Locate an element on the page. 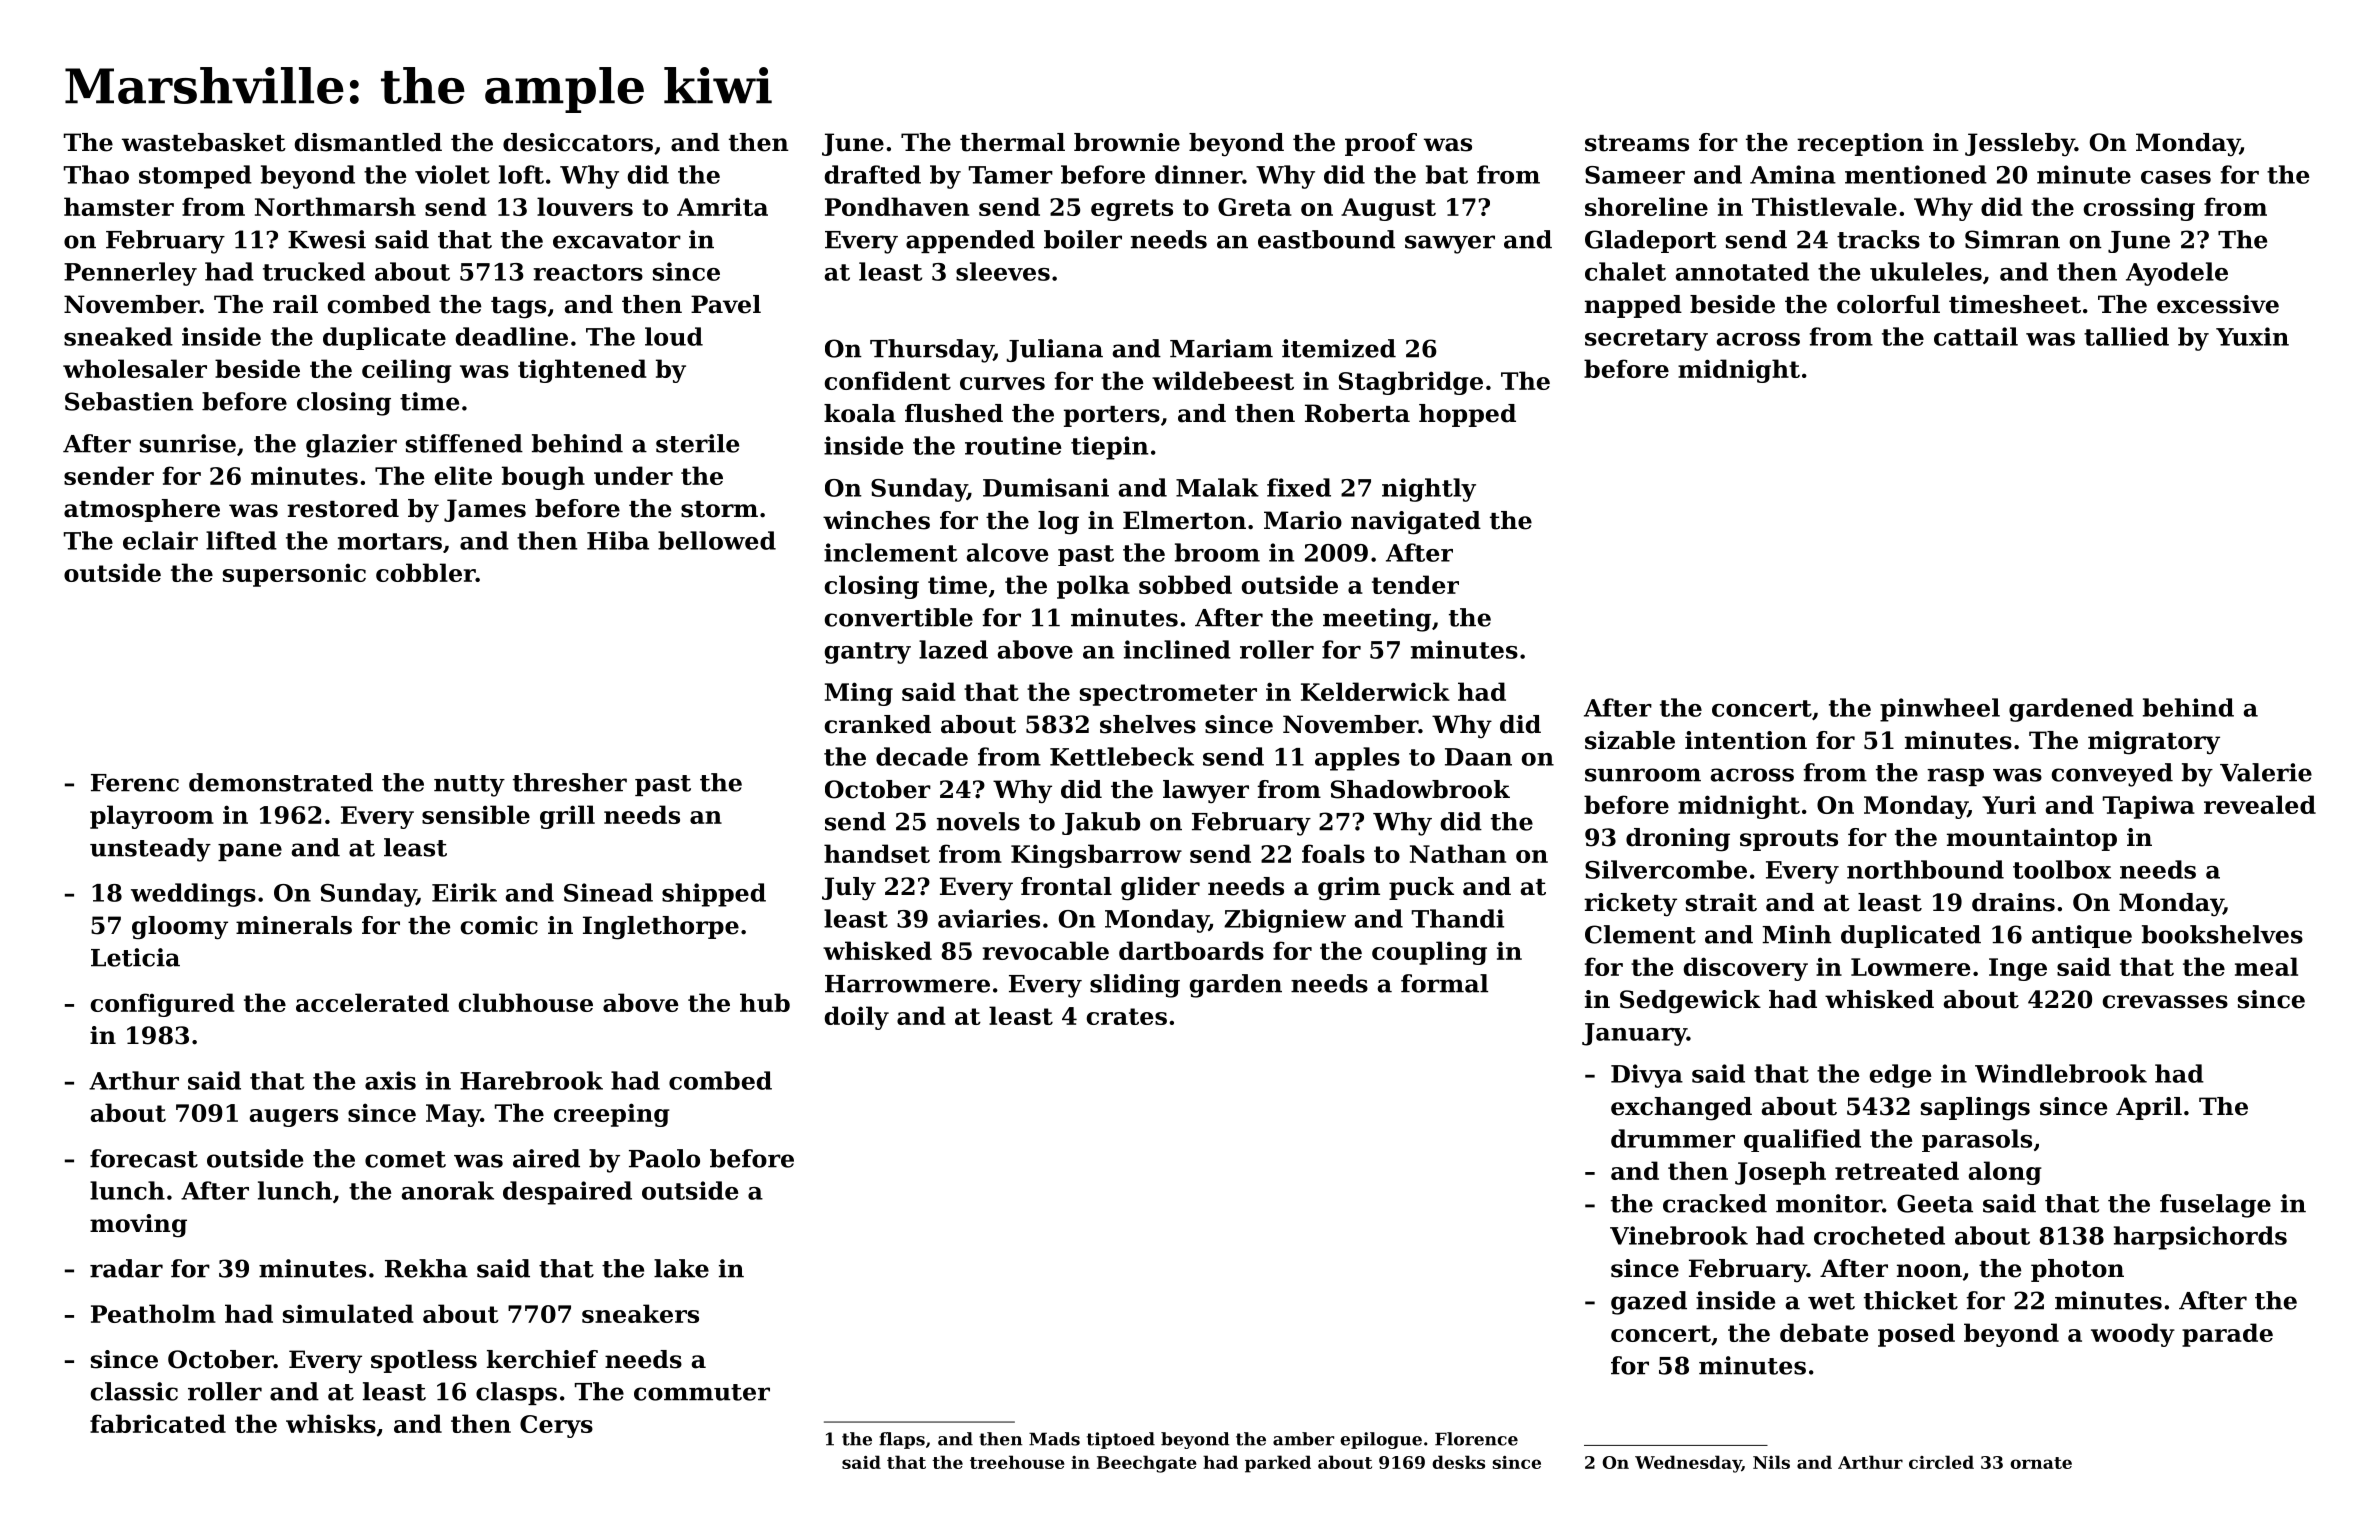  pinwheel is located at coordinates (1940, 710).
